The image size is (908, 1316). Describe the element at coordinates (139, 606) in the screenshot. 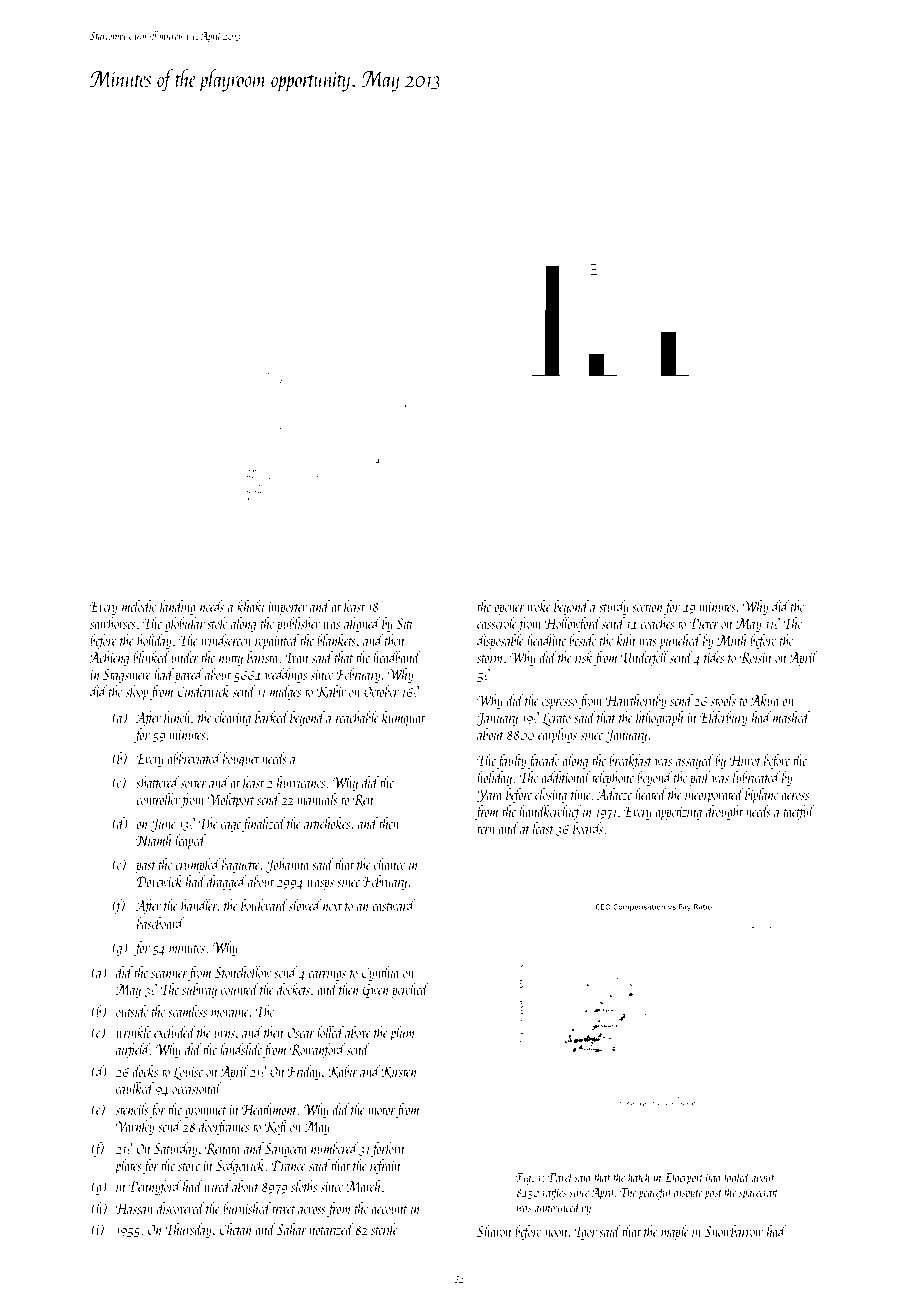

I see `melodic` at that location.
